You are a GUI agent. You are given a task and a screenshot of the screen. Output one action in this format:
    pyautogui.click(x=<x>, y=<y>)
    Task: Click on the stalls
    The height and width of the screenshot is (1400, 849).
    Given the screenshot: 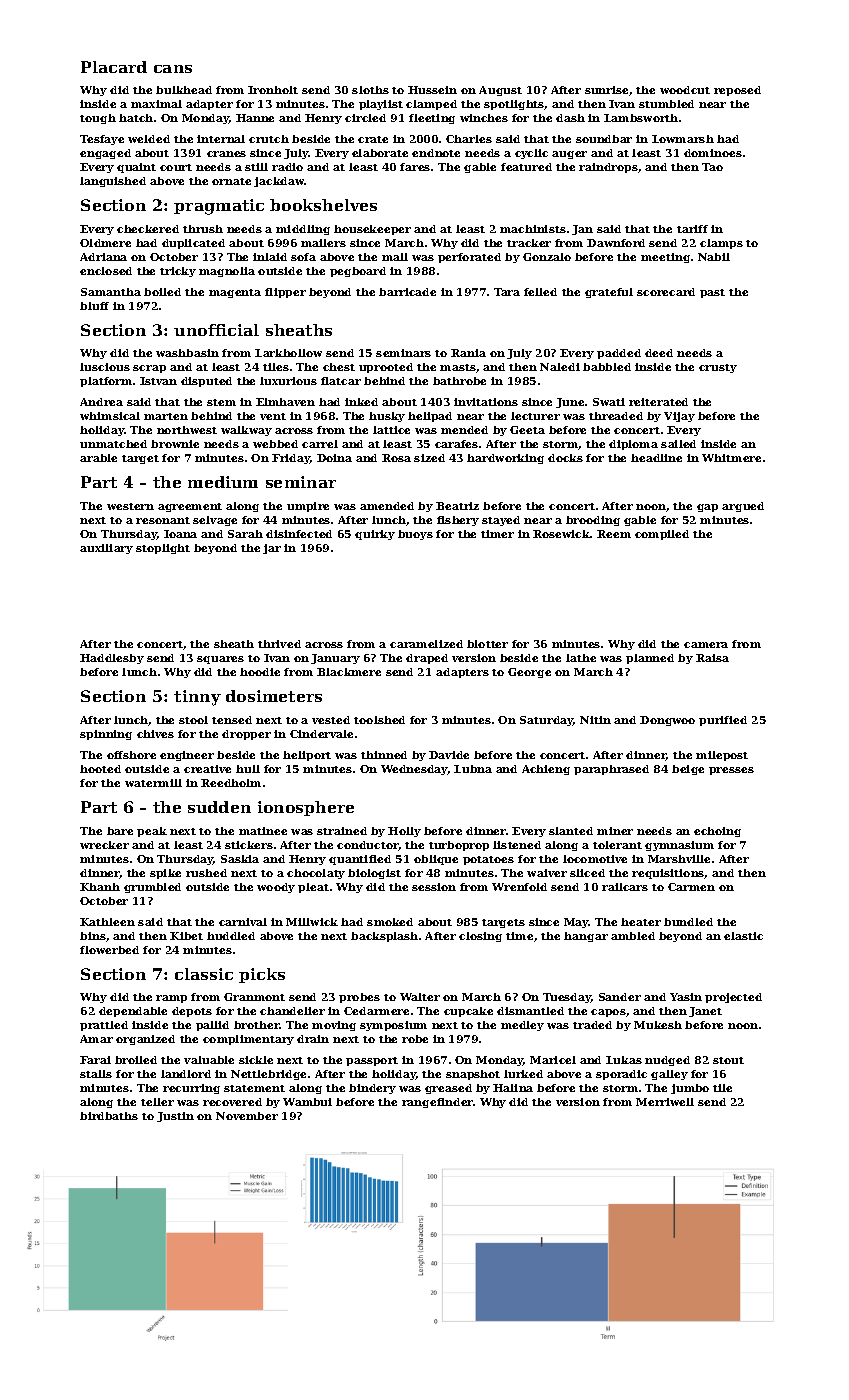 What is the action you would take?
    pyautogui.click(x=96, y=1074)
